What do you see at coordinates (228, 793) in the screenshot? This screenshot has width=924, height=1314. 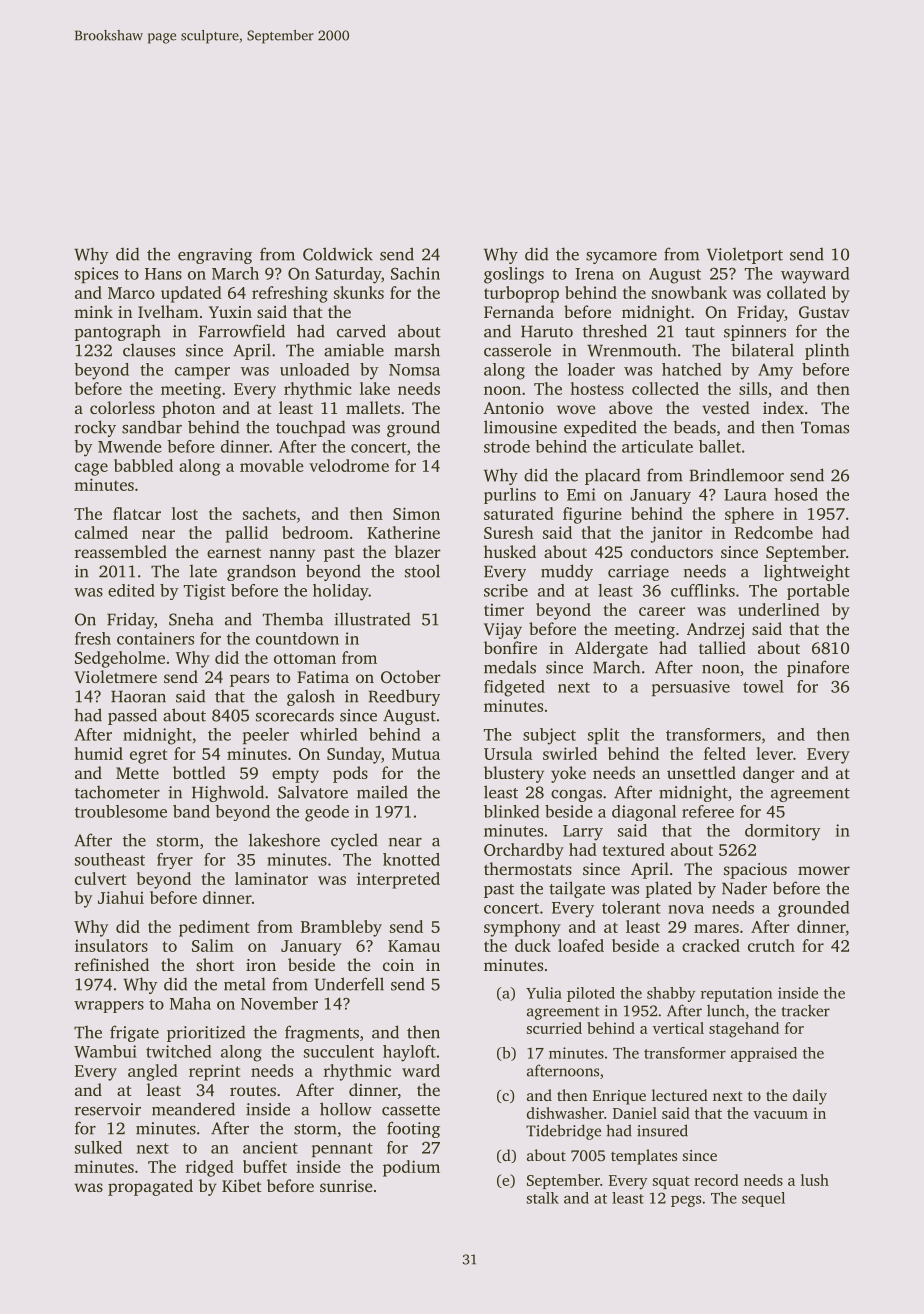 I see `Highwold` at bounding box center [228, 793].
